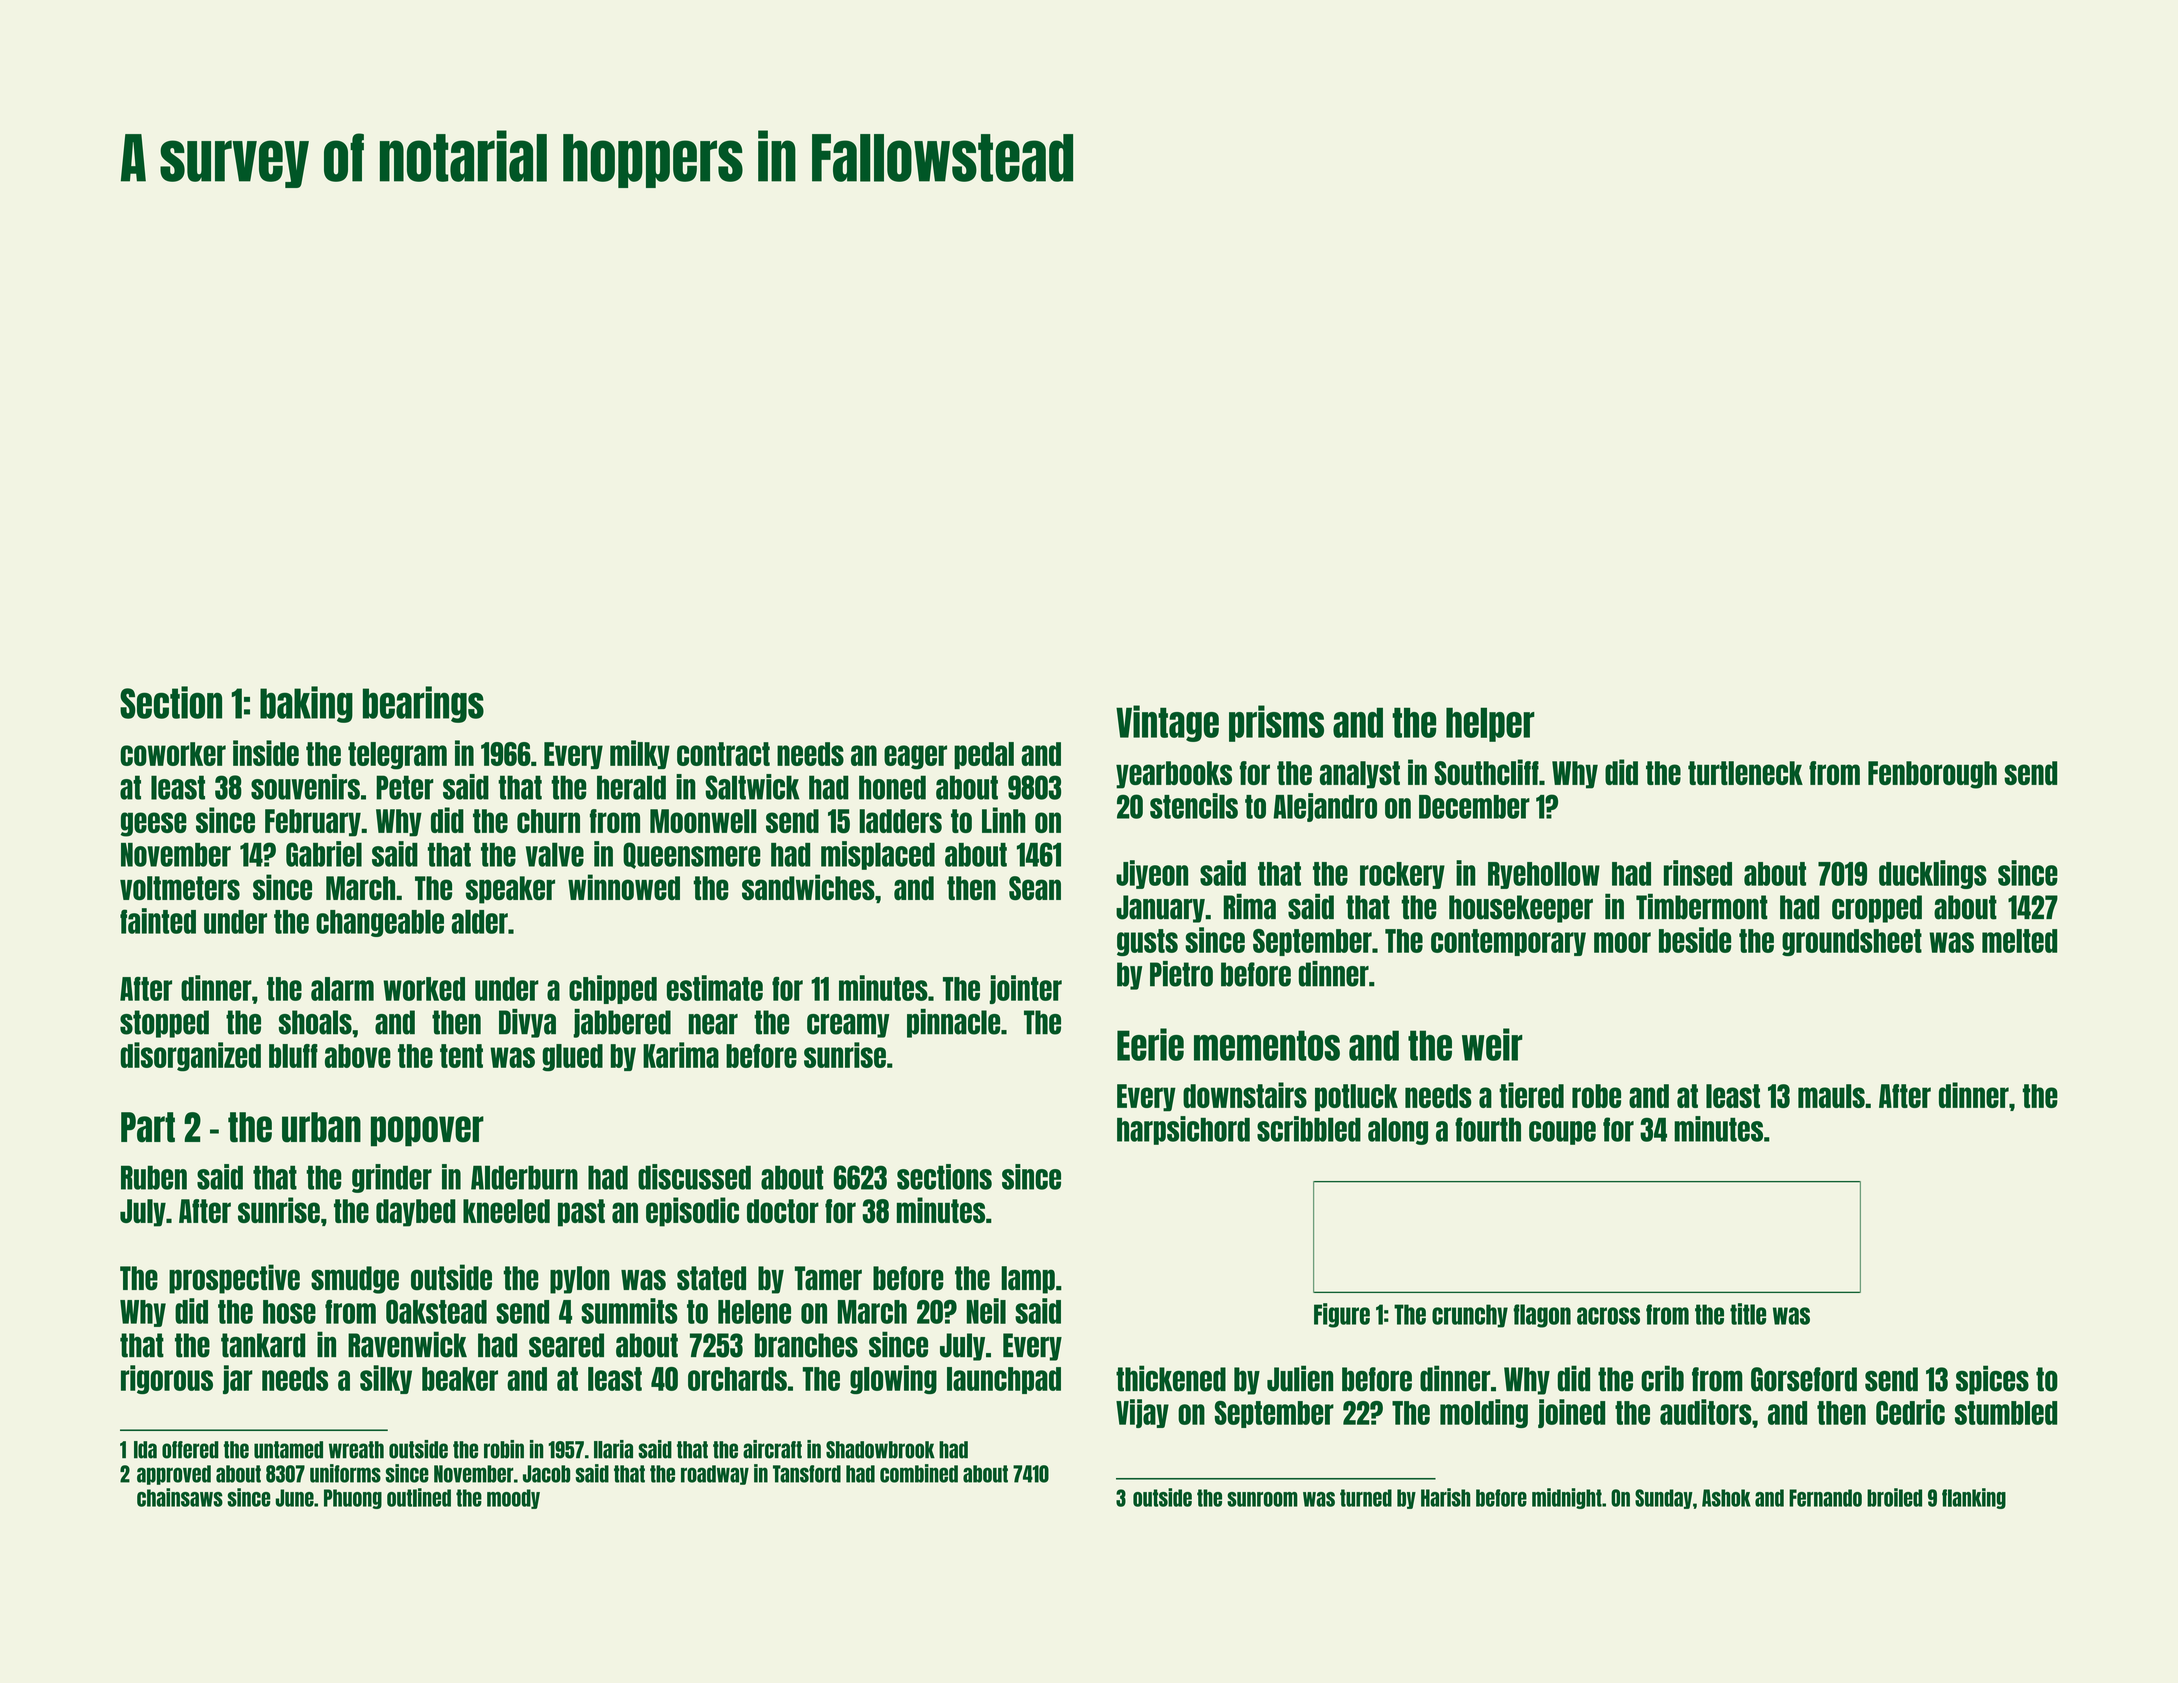 The image size is (2178, 1683). I want to click on rockery, so click(1402, 875).
